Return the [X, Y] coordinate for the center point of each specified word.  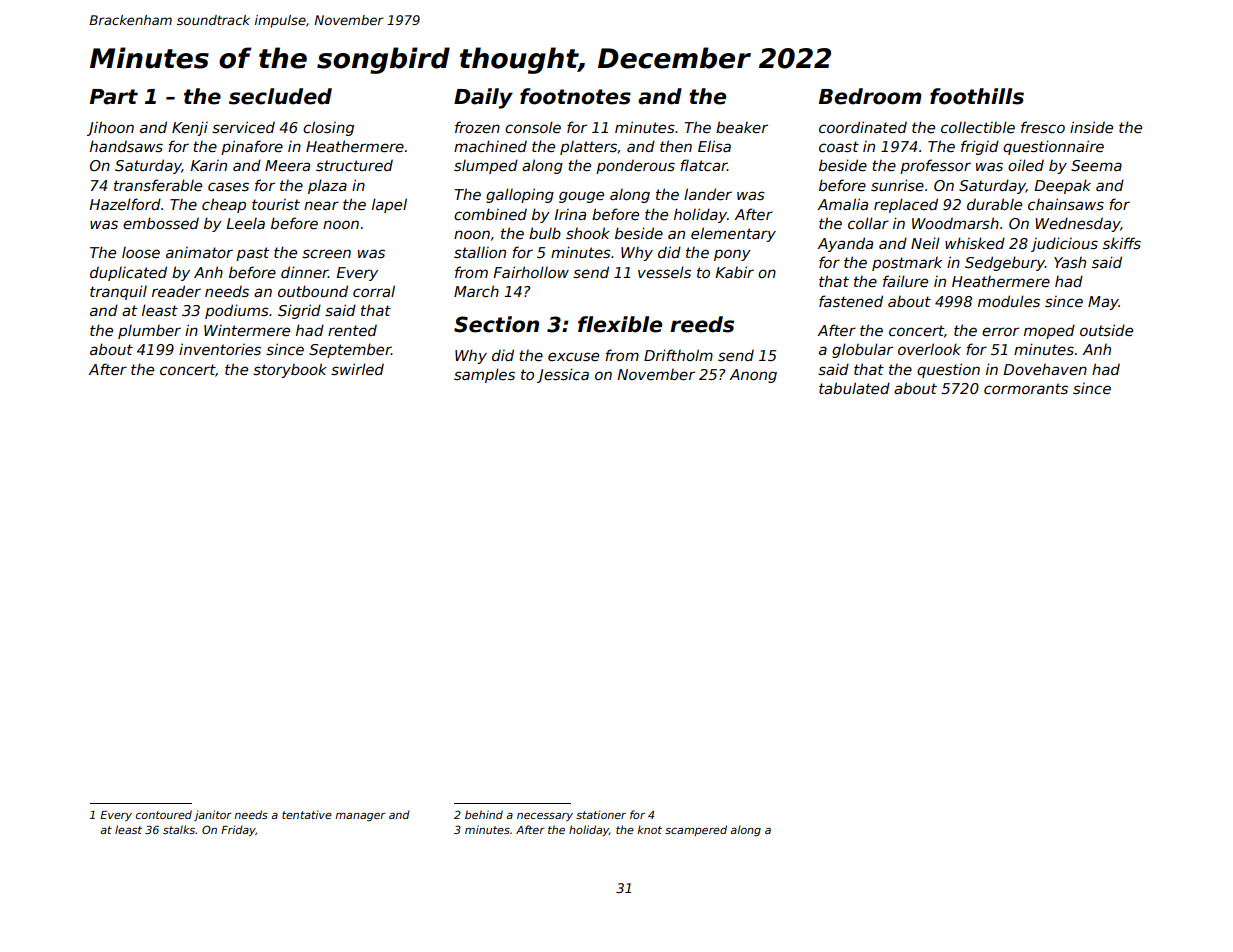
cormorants [1026, 388]
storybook [290, 370]
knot [649, 829]
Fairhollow [531, 272]
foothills [977, 96]
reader [176, 291]
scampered [696, 830]
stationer [601, 814]
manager [360, 817]
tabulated [854, 388]
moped [1049, 331]
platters [588, 148]
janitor [213, 815]
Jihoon [110, 128]
